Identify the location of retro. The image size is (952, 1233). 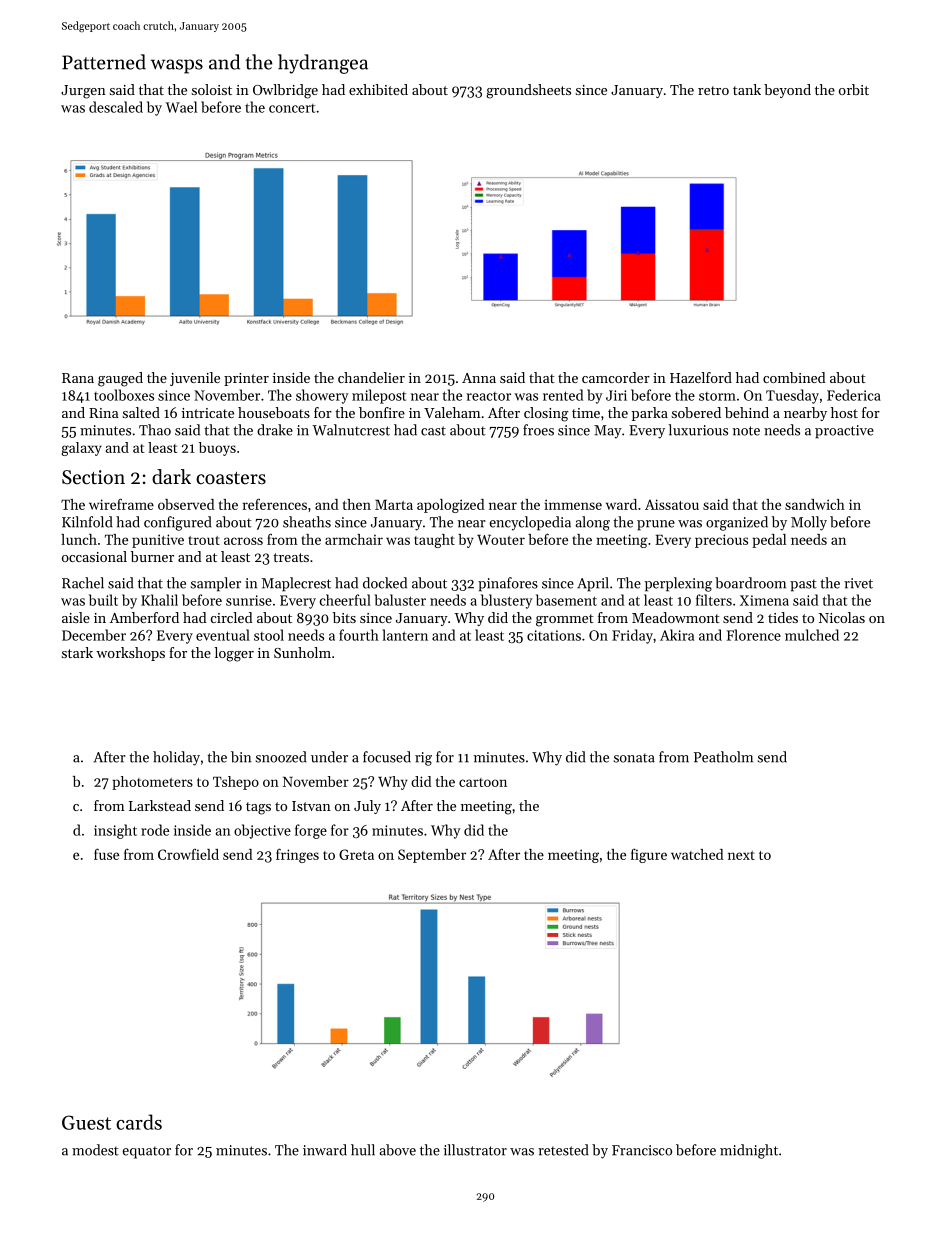
(713, 90).
